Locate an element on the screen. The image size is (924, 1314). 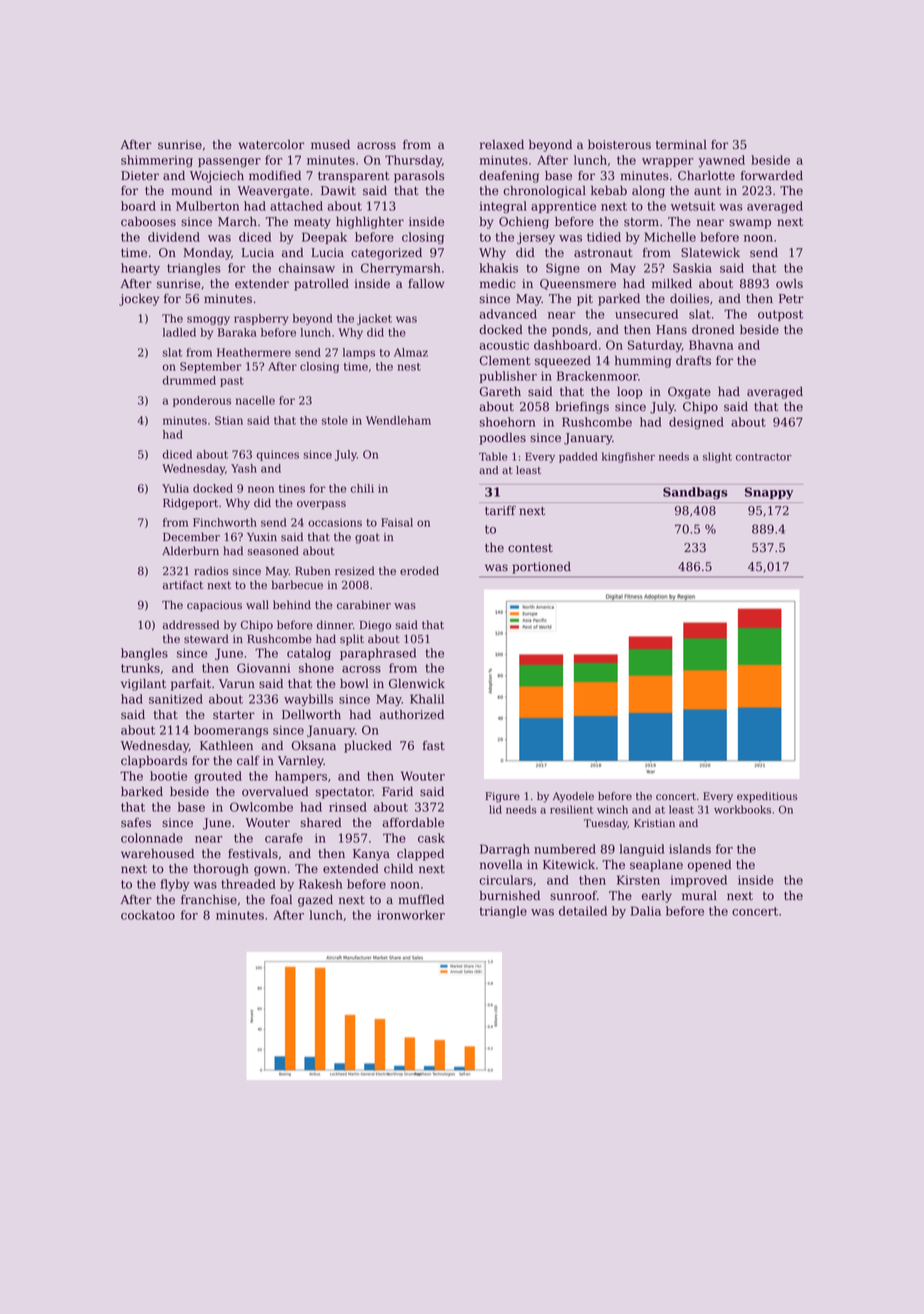
foal is located at coordinates (281, 899).
